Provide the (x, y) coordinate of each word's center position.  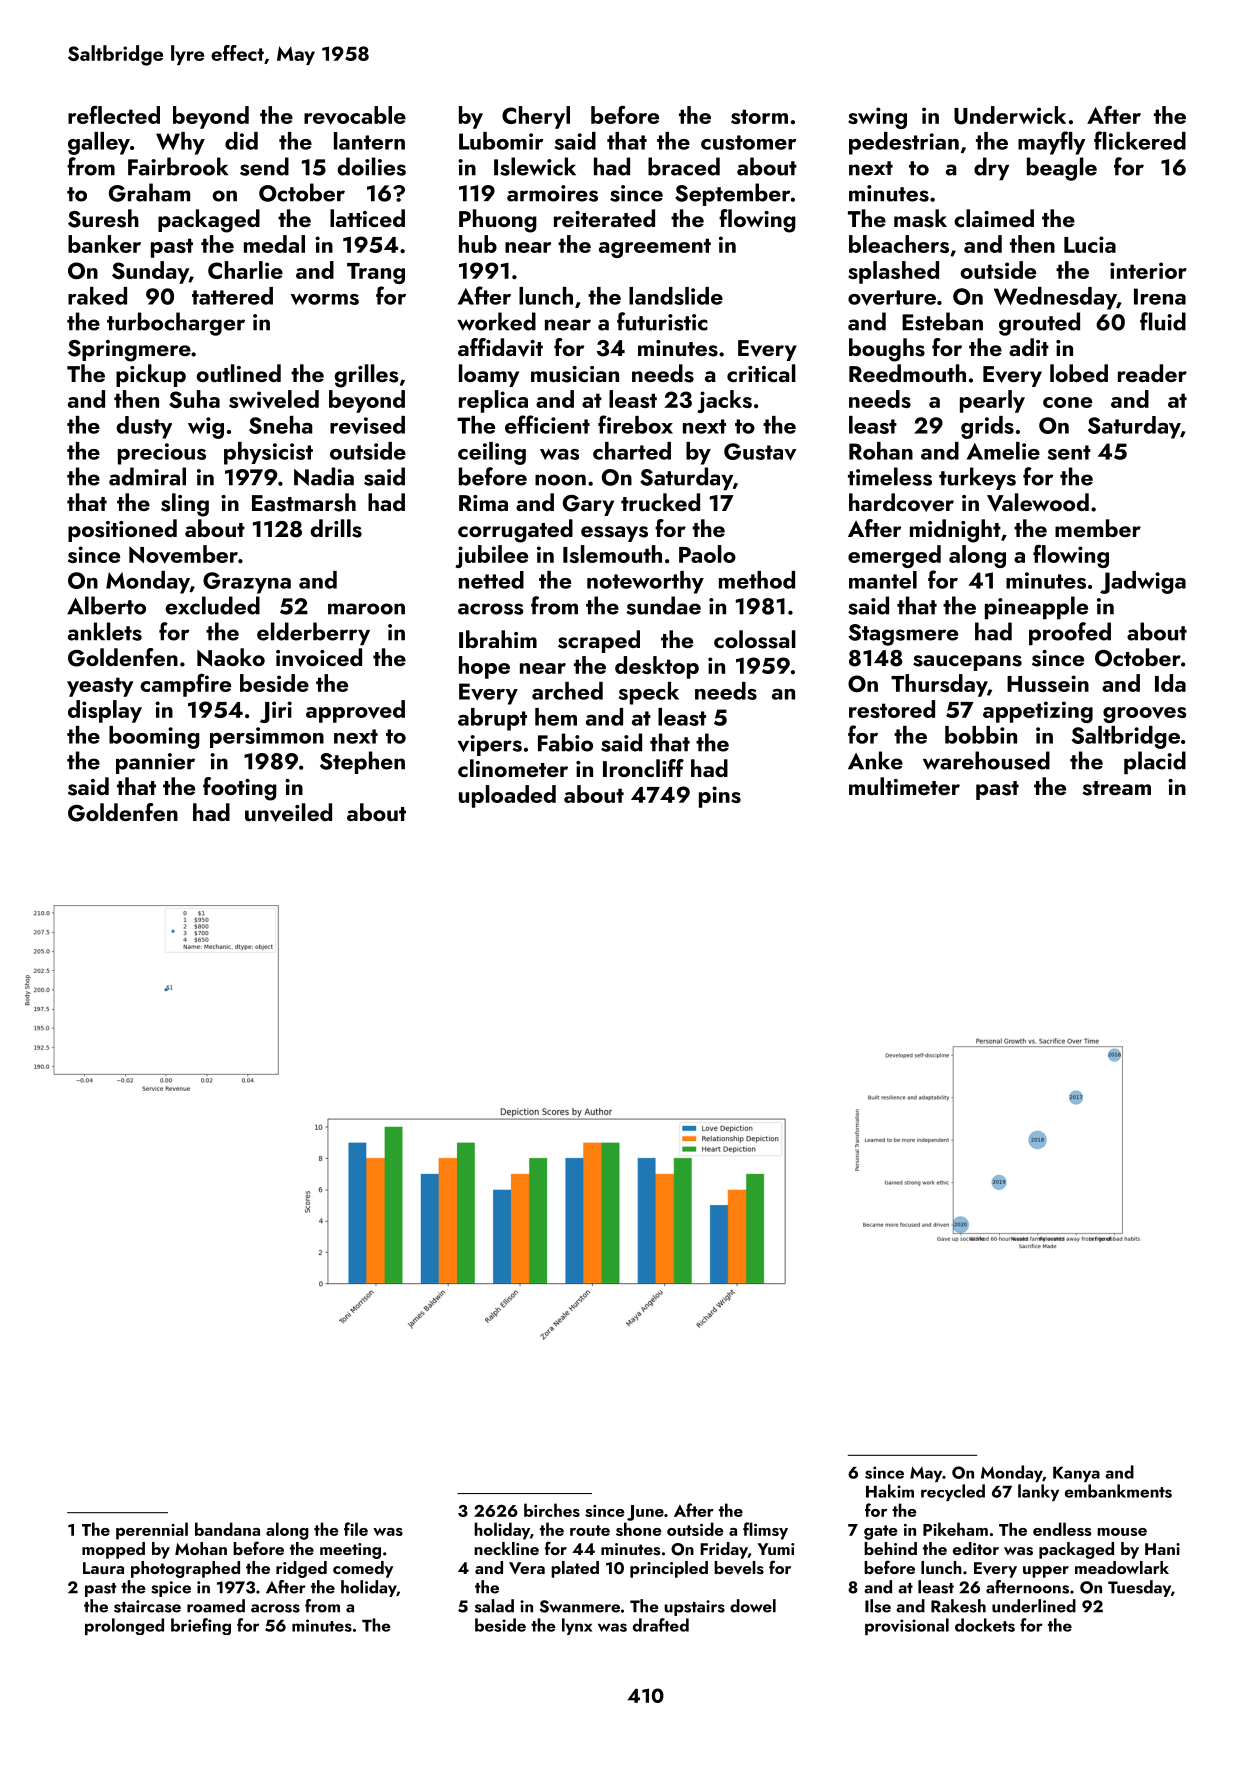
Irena (1160, 296)
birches (552, 1510)
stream (1116, 788)
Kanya (1076, 1474)
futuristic (662, 321)
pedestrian (904, 143)
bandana (227, 1529)
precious (162, 454)
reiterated (604, 218)
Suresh (103, 218)
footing (240, 789)
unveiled (288, 812)
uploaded (507, 796)
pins (720, 797)
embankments (1118, 1491)
